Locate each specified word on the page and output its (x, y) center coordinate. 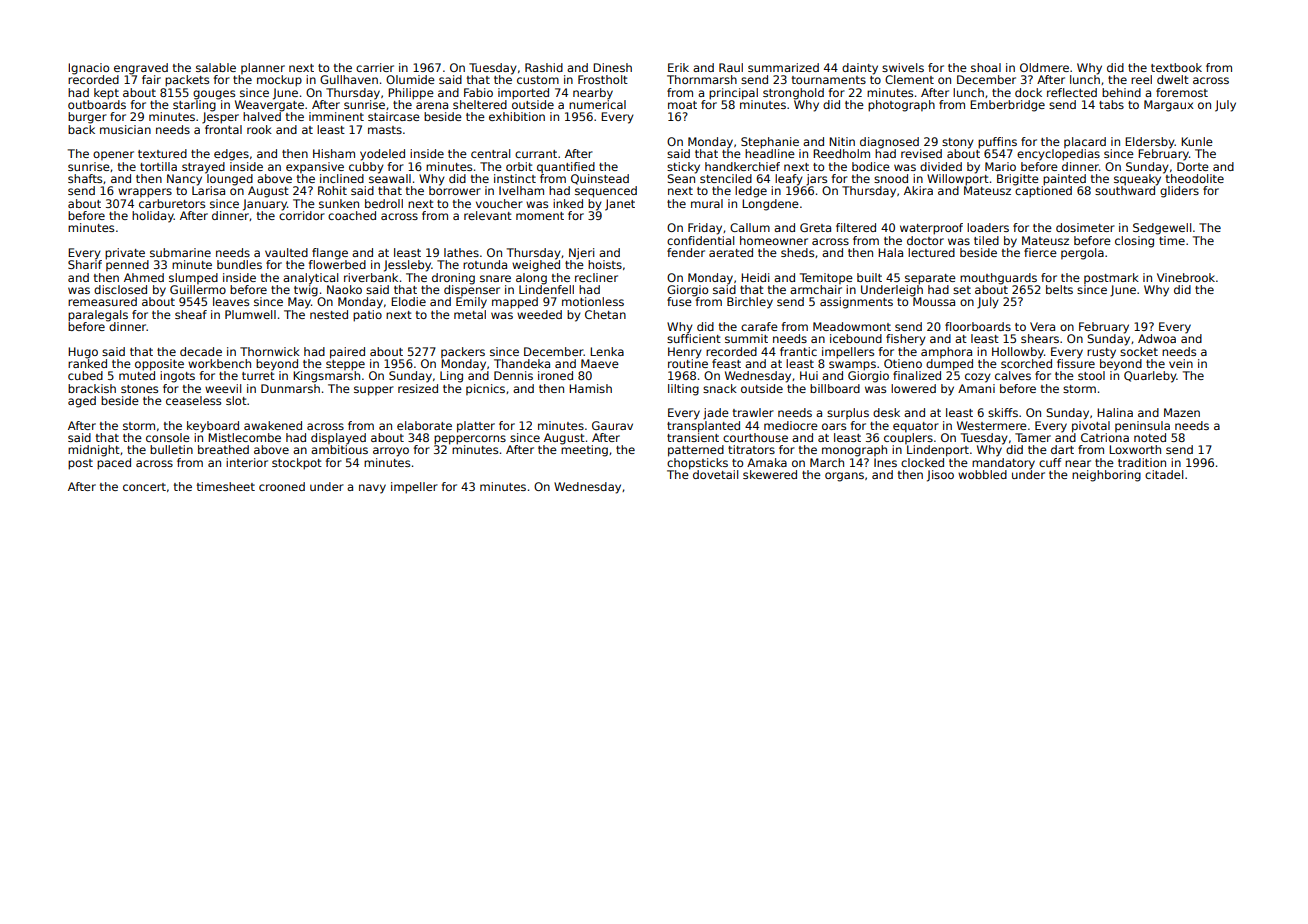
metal (470, 314)
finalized (917, 375)
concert (144, 487)
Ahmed (144, 277)
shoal (986, 67)
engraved (141, 69)
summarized (783, 67)
